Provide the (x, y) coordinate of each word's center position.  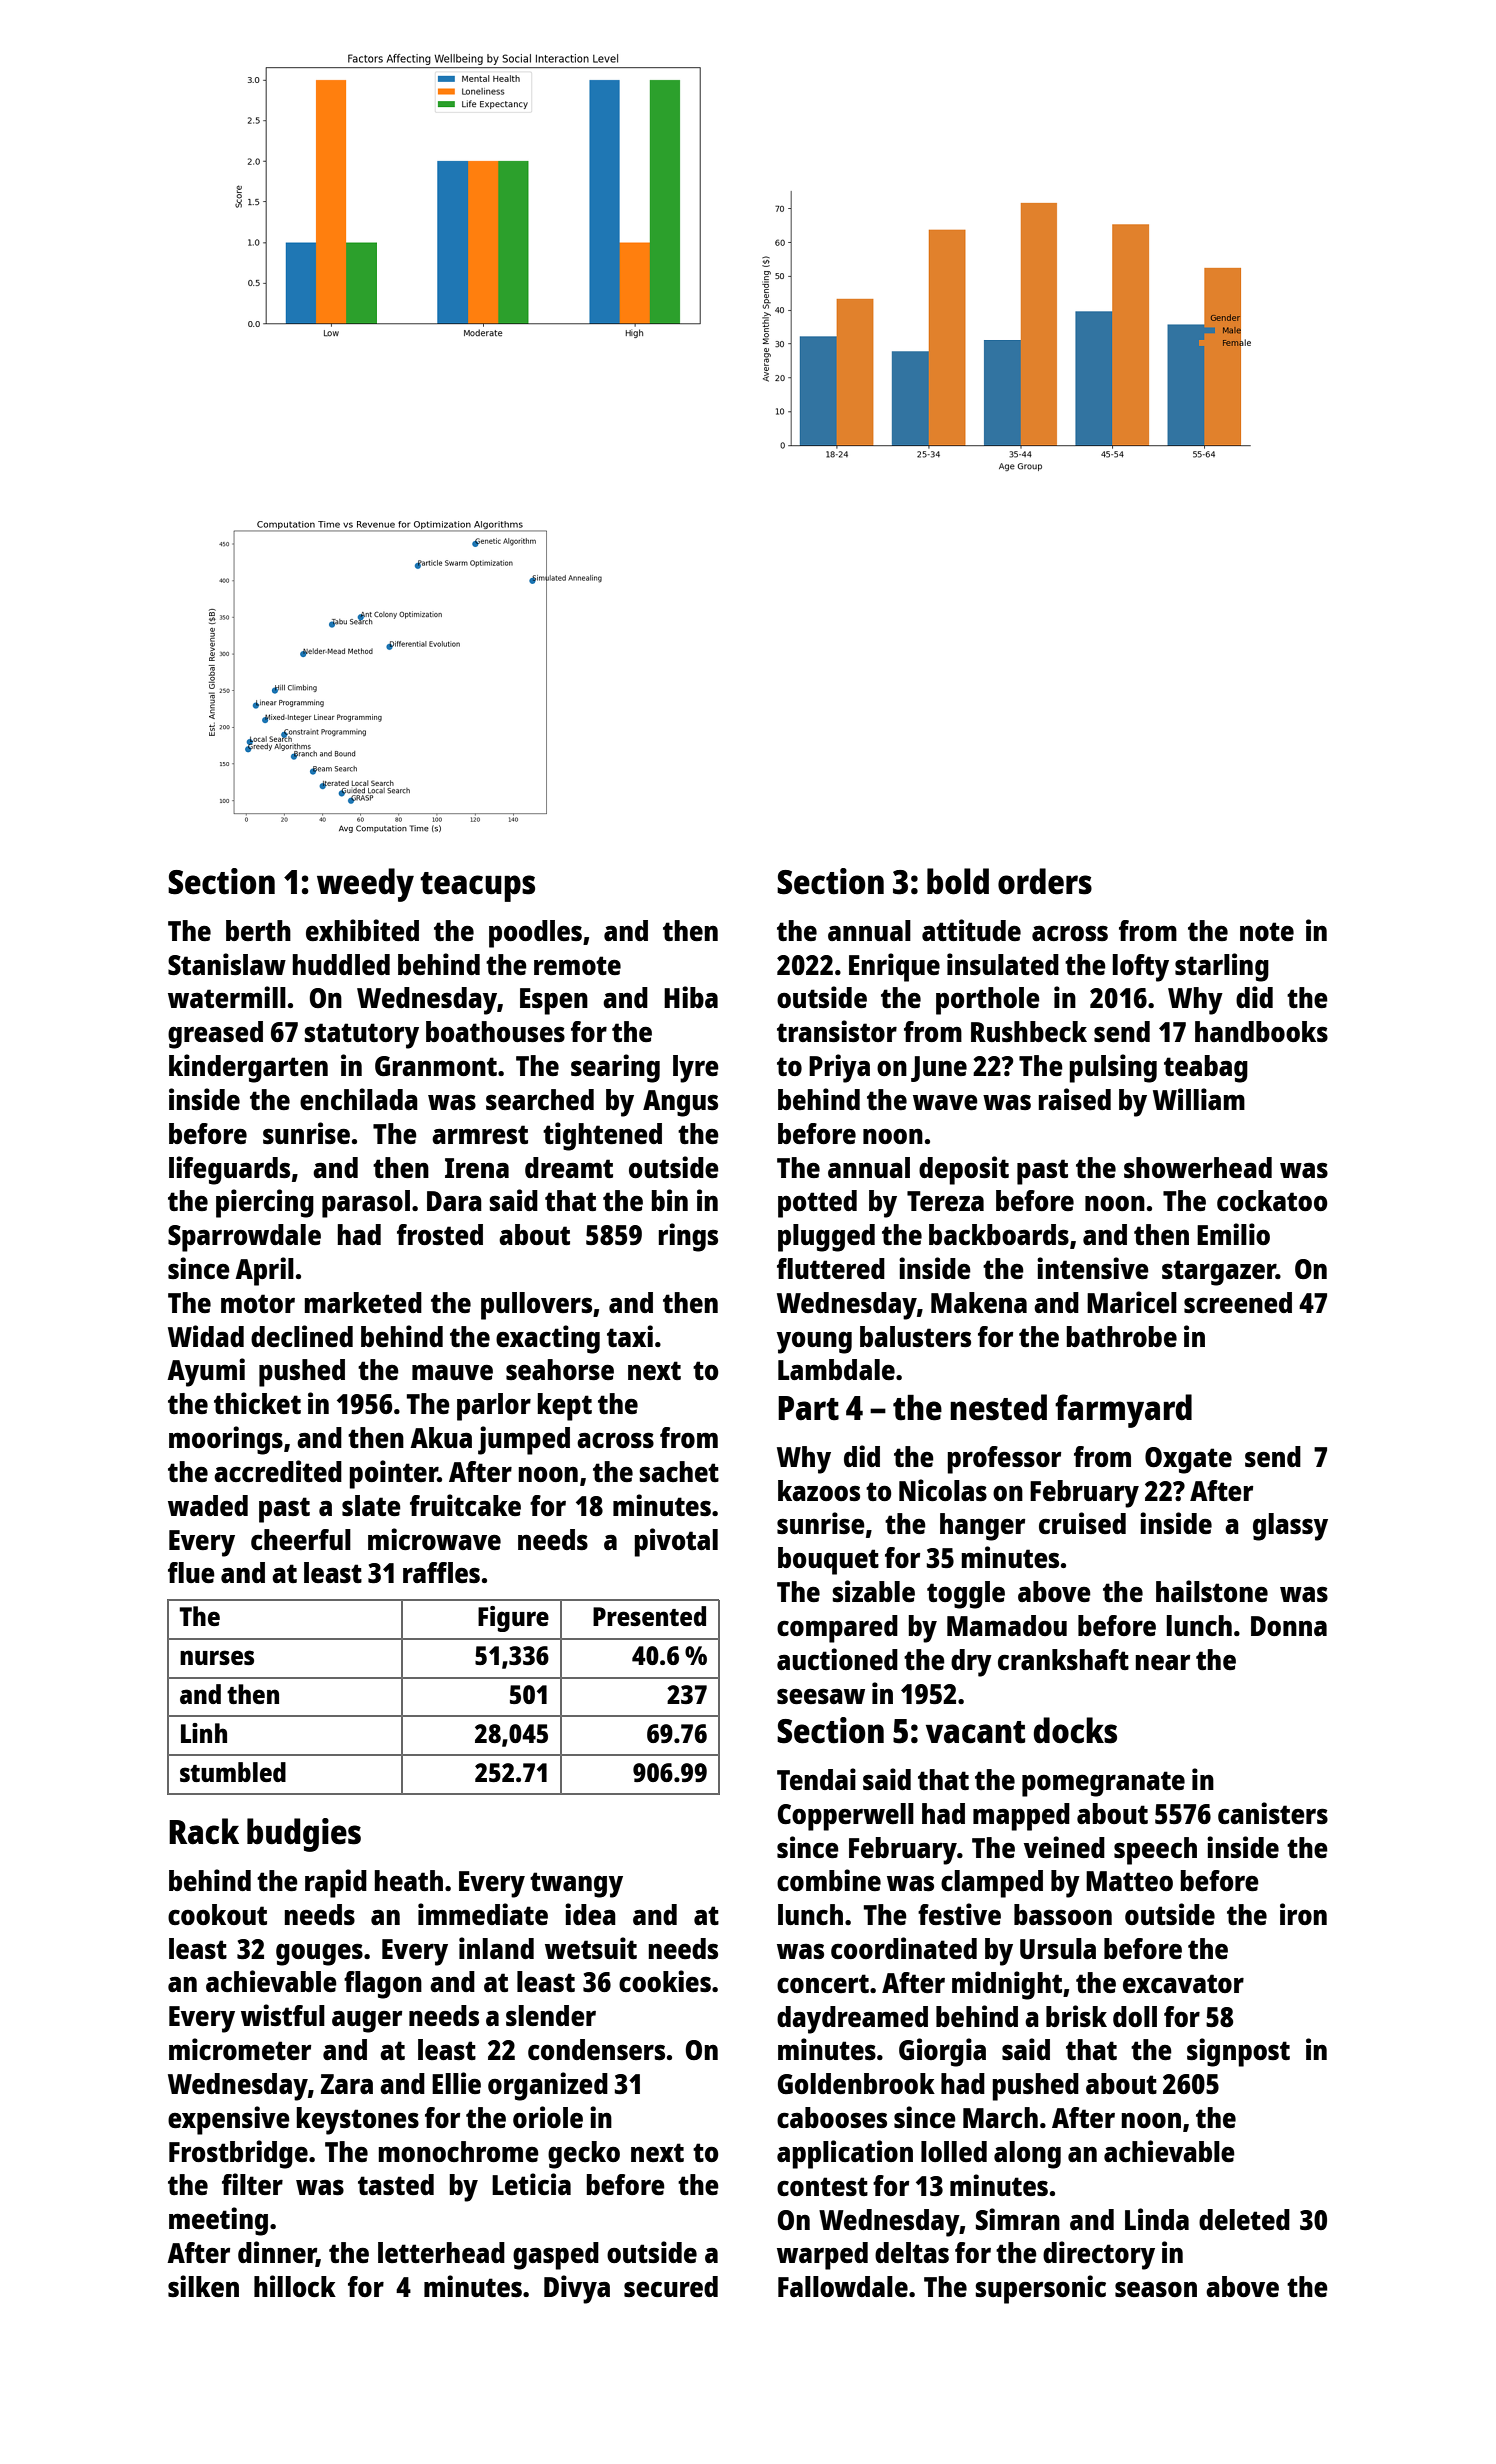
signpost (1238, 2052)
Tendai (816, 1779)
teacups (477, 887)
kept (564, 1407)
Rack (204, 1831)
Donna (1289, 1626)
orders (1045, 881)
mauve (452, 1372)
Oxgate (1188, 1460)
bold (958, 881)
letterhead (441, 2252)
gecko (584, 2155)
